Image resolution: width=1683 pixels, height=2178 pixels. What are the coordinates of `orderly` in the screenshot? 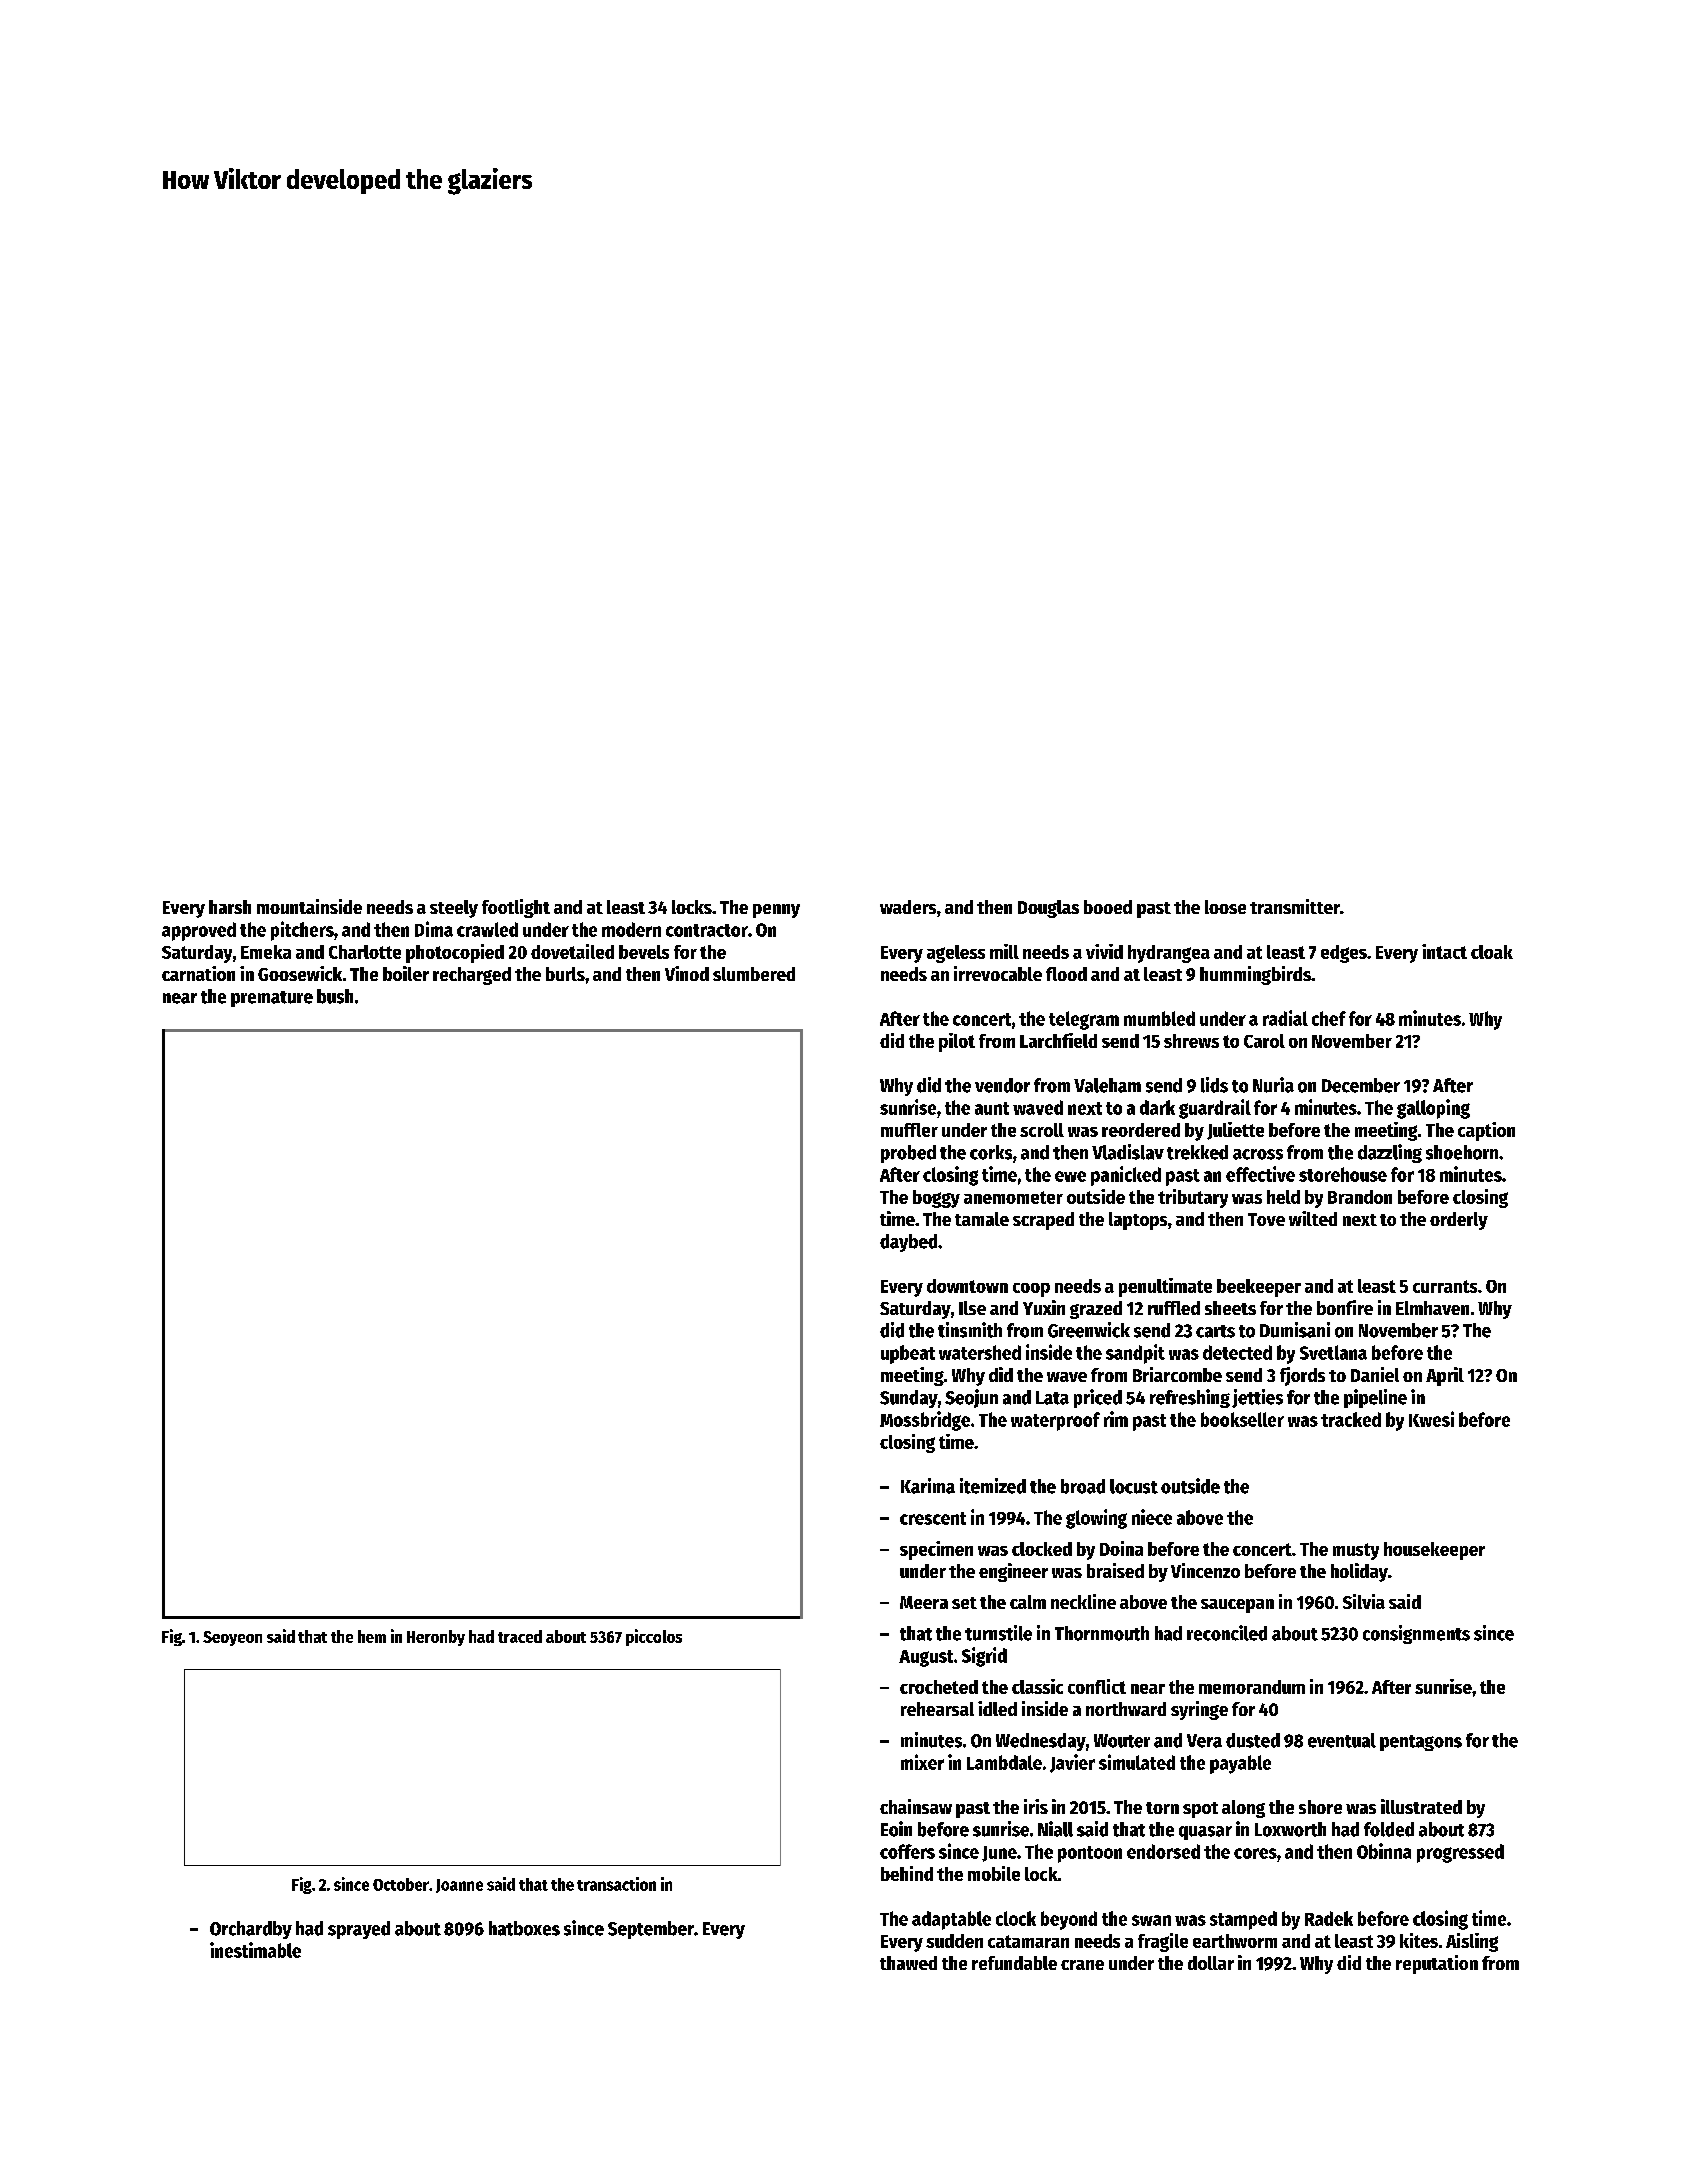 It's located at (1459, 1221).
